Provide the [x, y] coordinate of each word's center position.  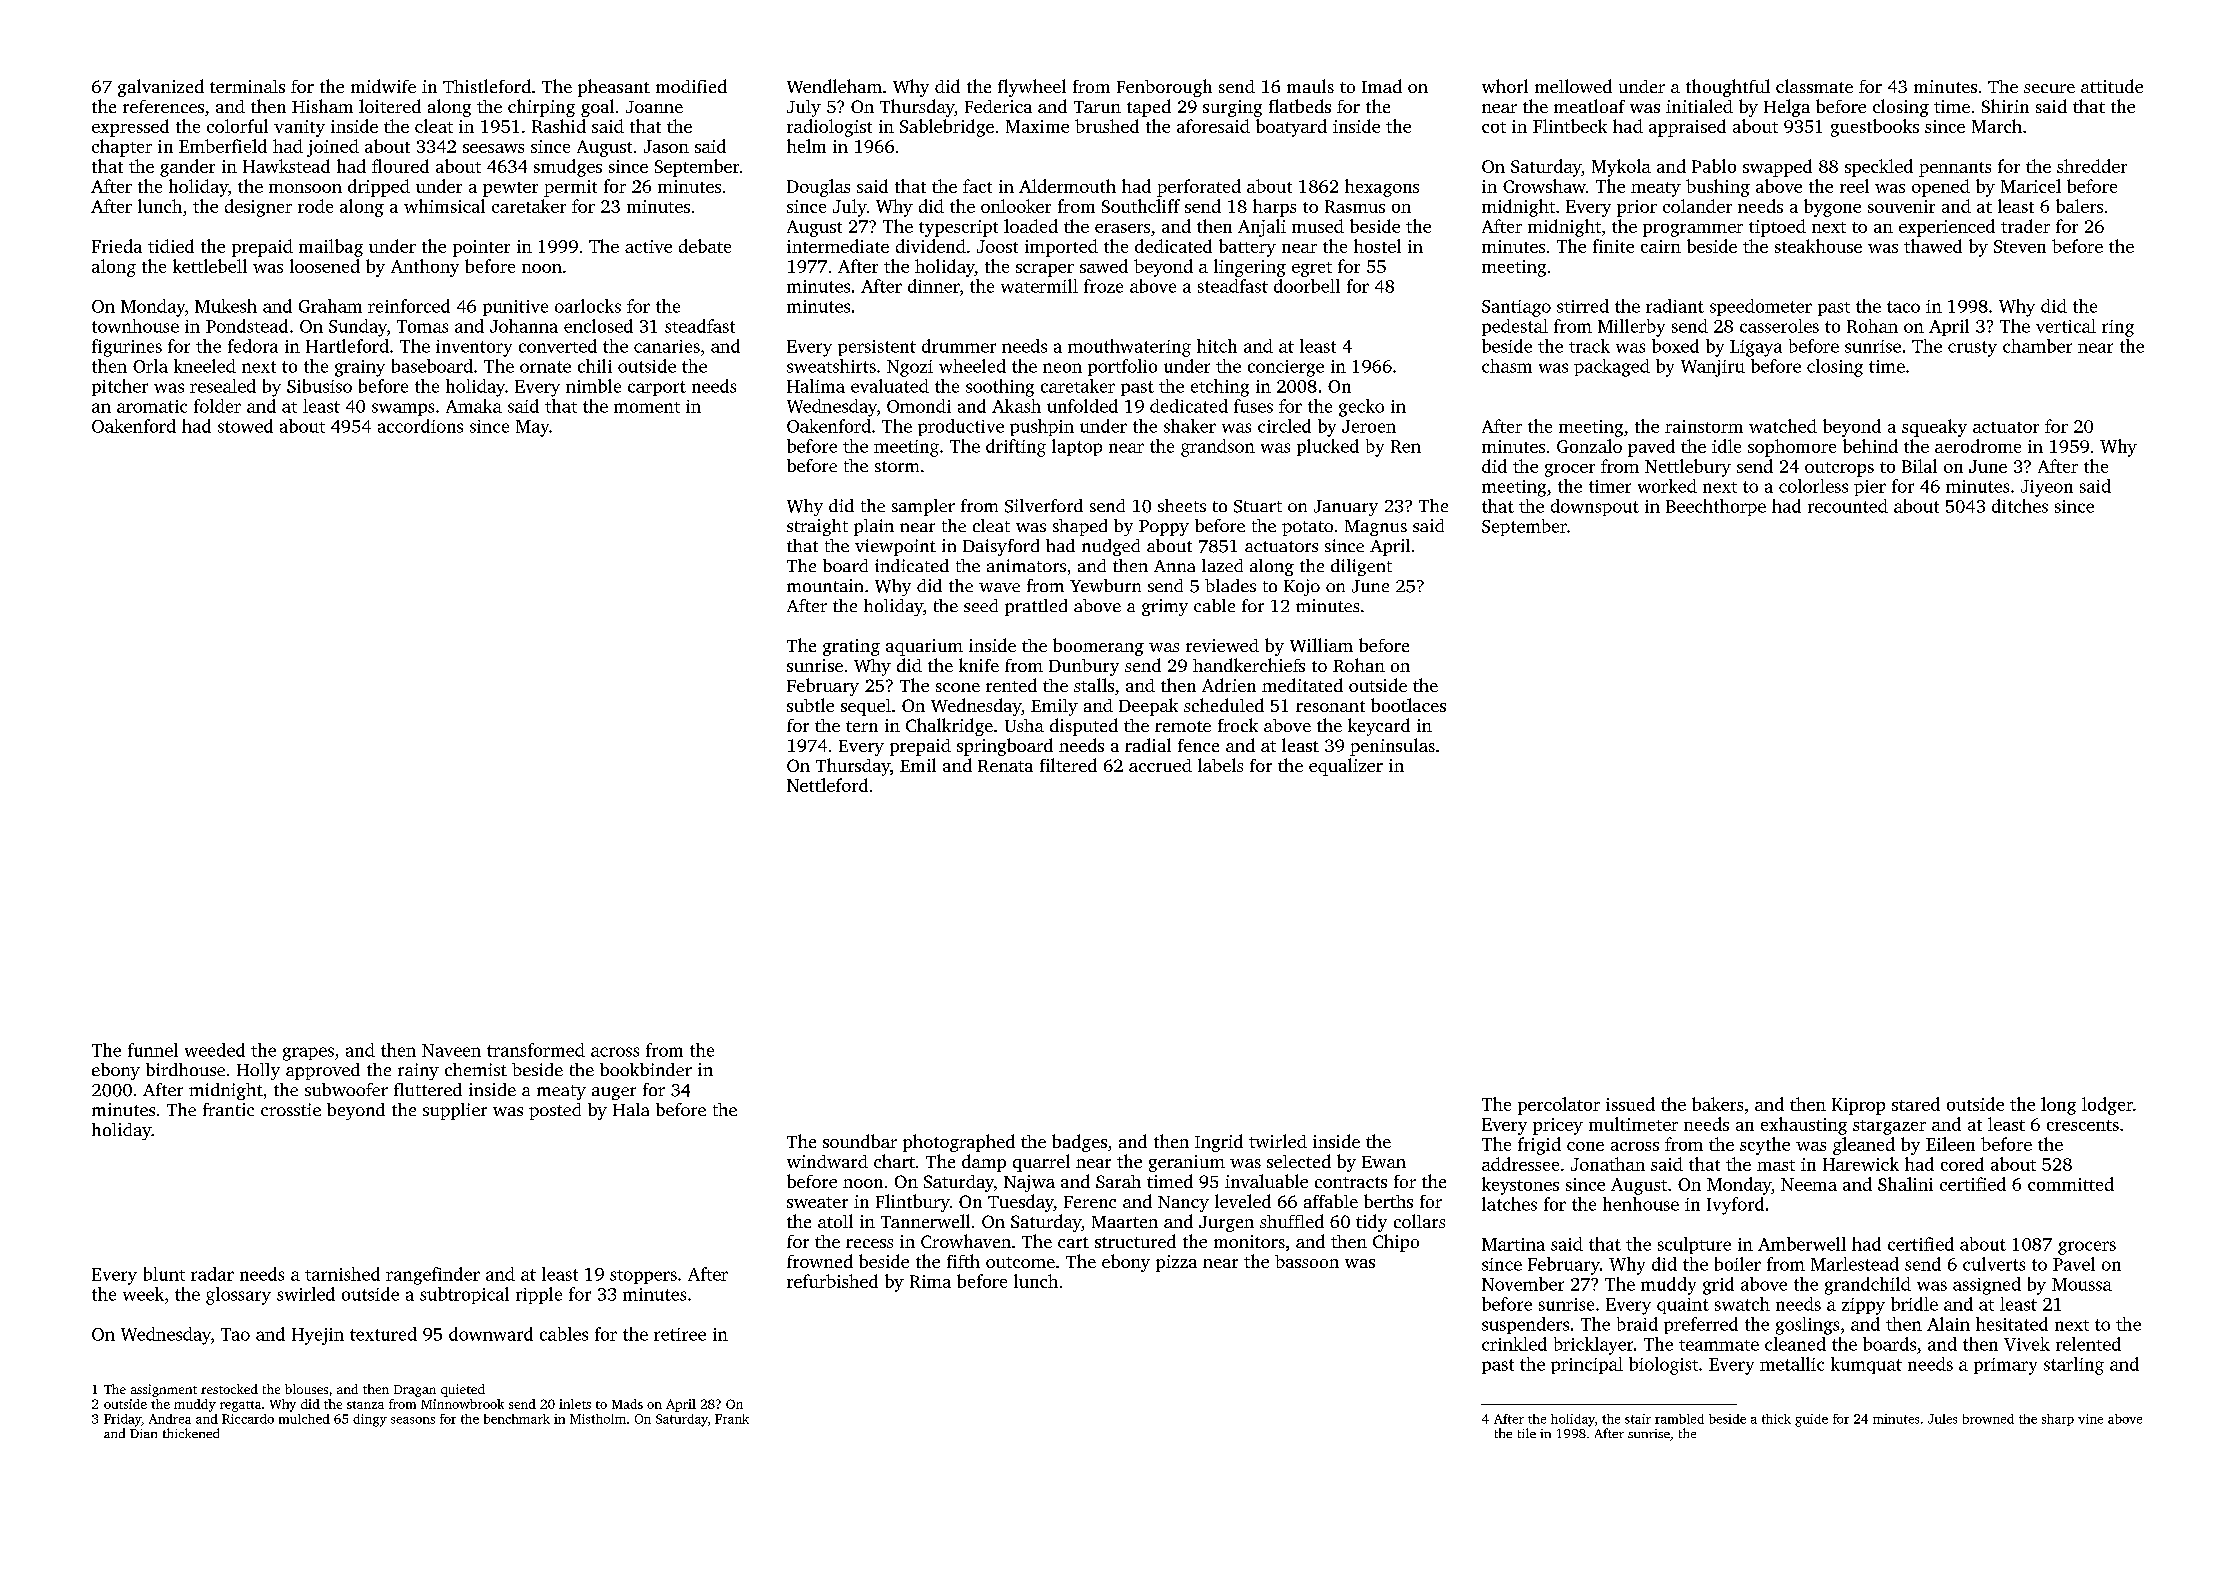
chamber [2037, 346]
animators [1026, 565]
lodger [2107, 1106]
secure [2049, 88]
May [533, 428]
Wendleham [834, 86]
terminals [247, 86]
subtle [810, 705]
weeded [215, 1050]
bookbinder [646, 1069]
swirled [306, 1294]
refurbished [832, 1281]
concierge [1286, 368]
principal [1587, 1365]
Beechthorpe [1716, 507]
